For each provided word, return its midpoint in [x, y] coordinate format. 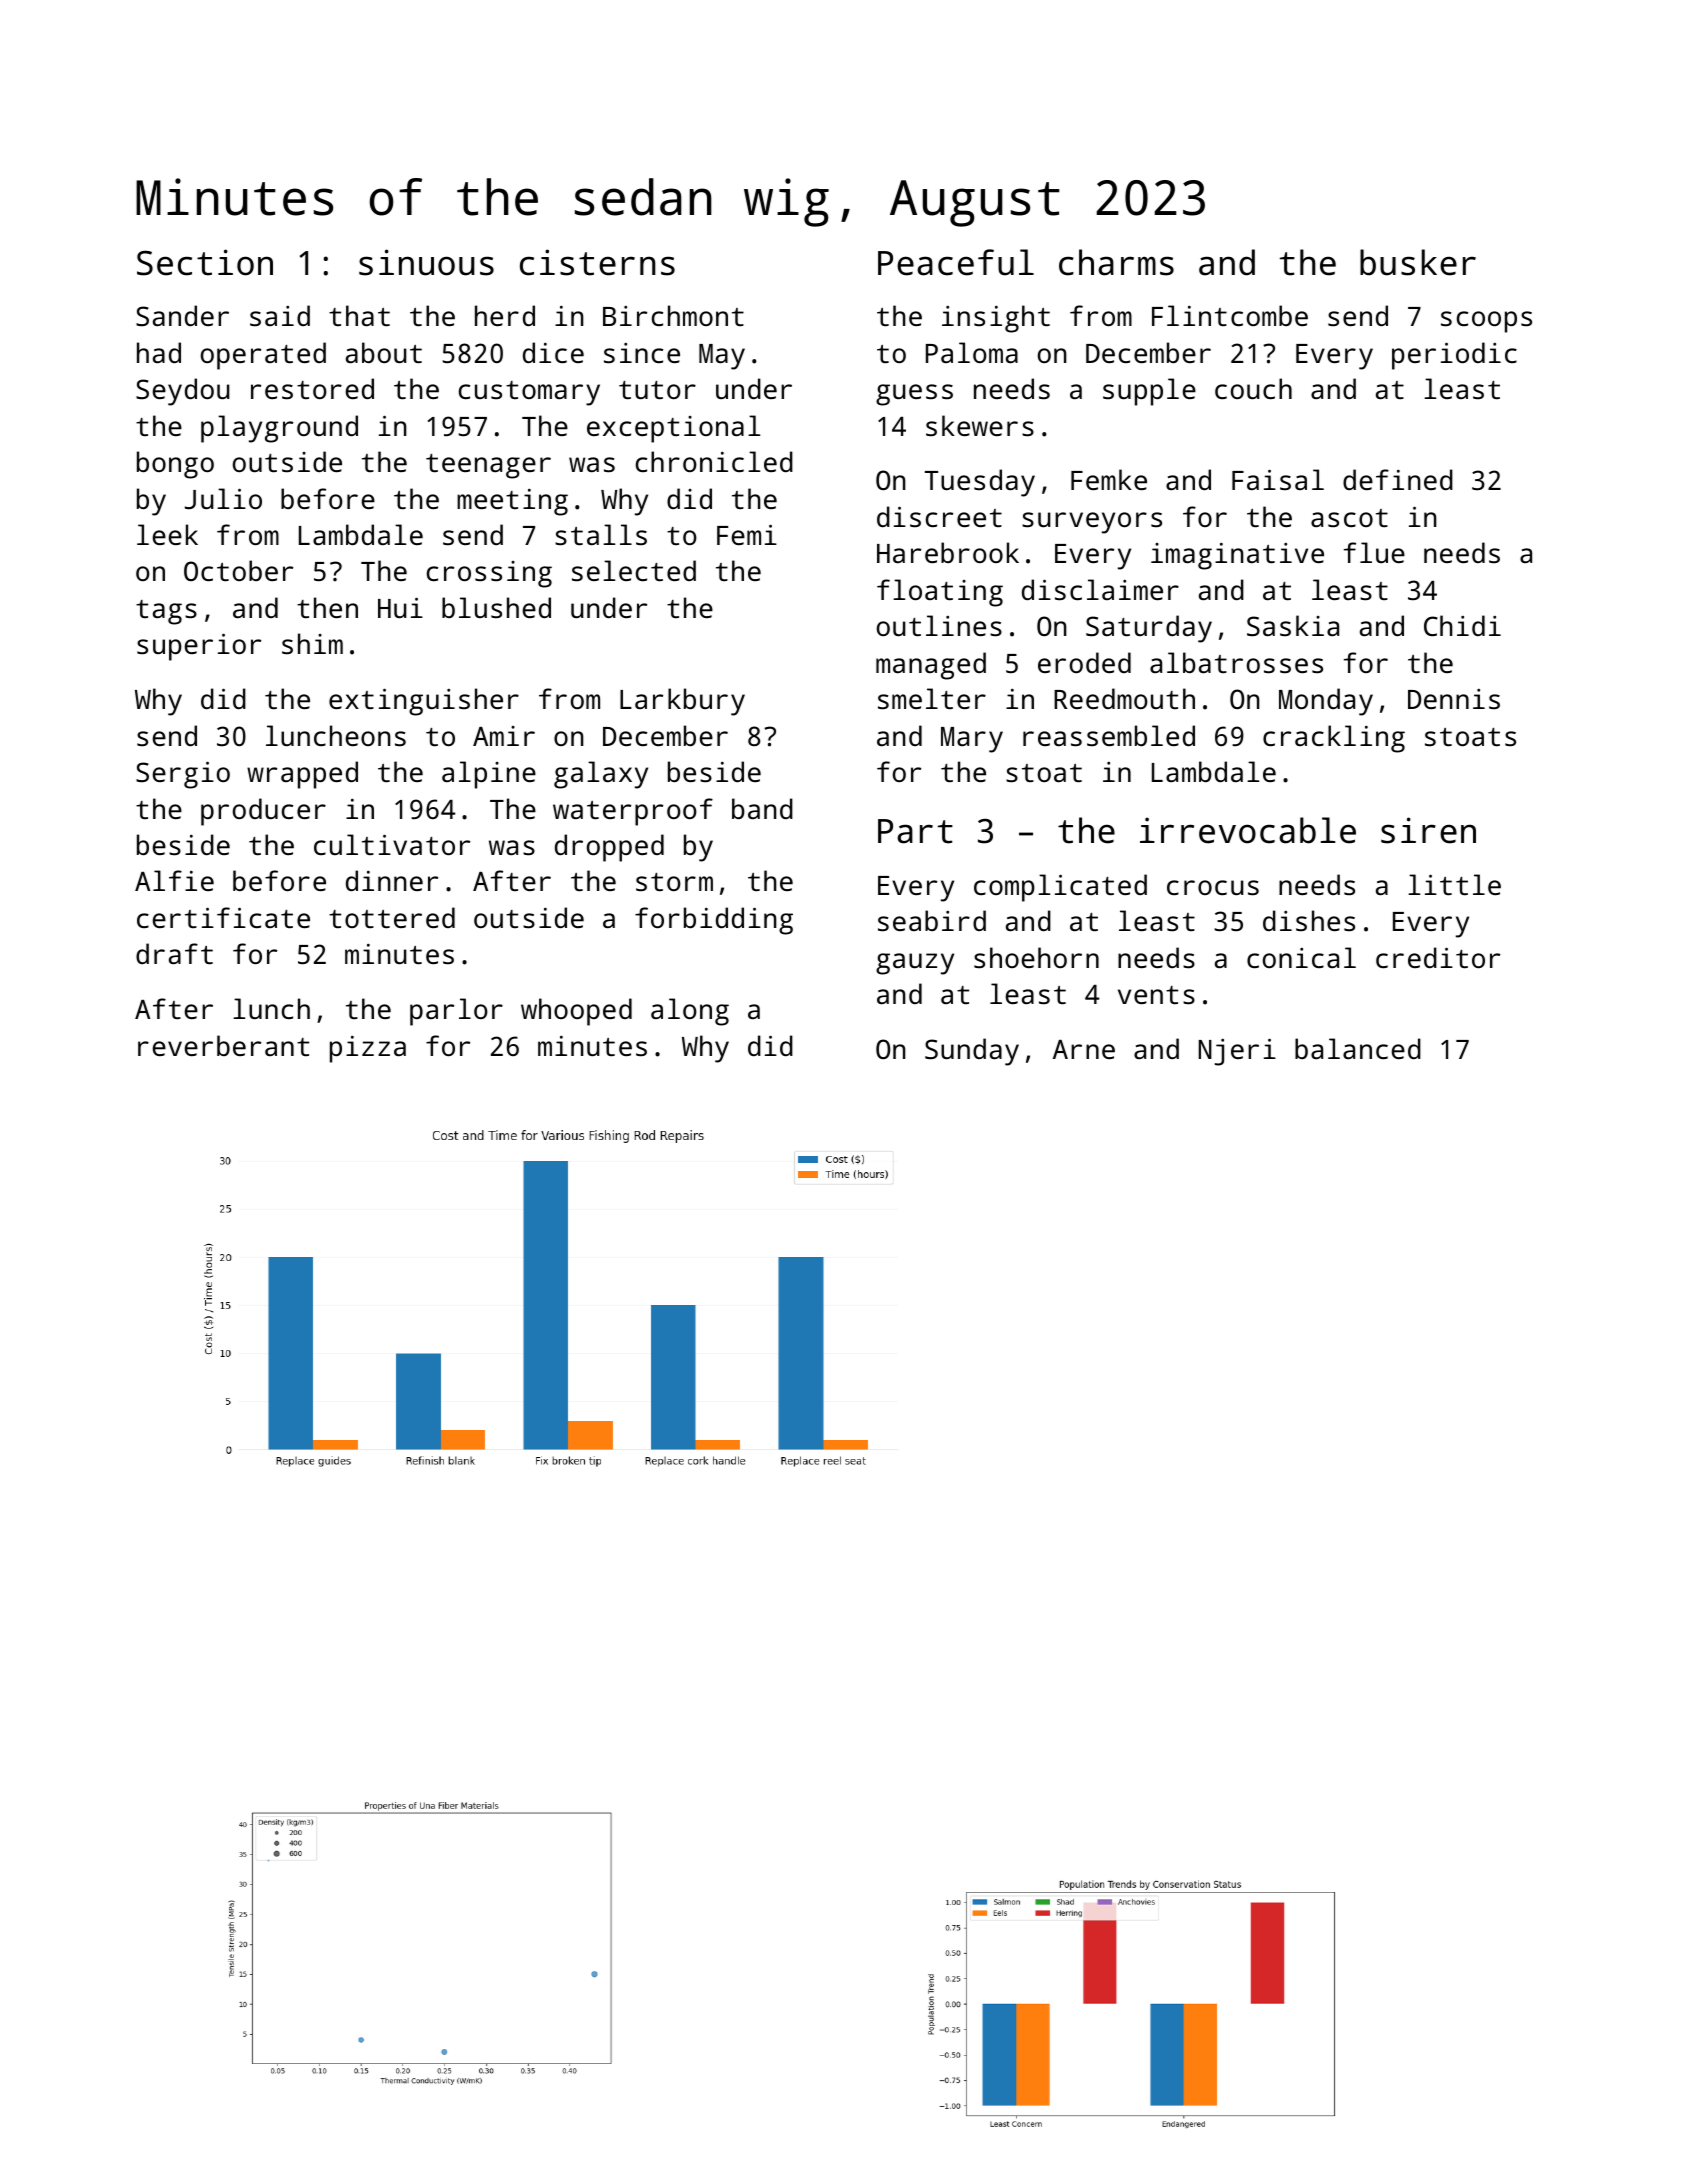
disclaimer [1100, 590]
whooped [576, 1012]
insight [996, 319]
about [384, 352]
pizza [368, 1049]
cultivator [392, 845]
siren [1428, 830]
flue [1374, 552]
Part [915, 831]
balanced [1358, 1048]
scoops [1486, 322]
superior [199, 647]
